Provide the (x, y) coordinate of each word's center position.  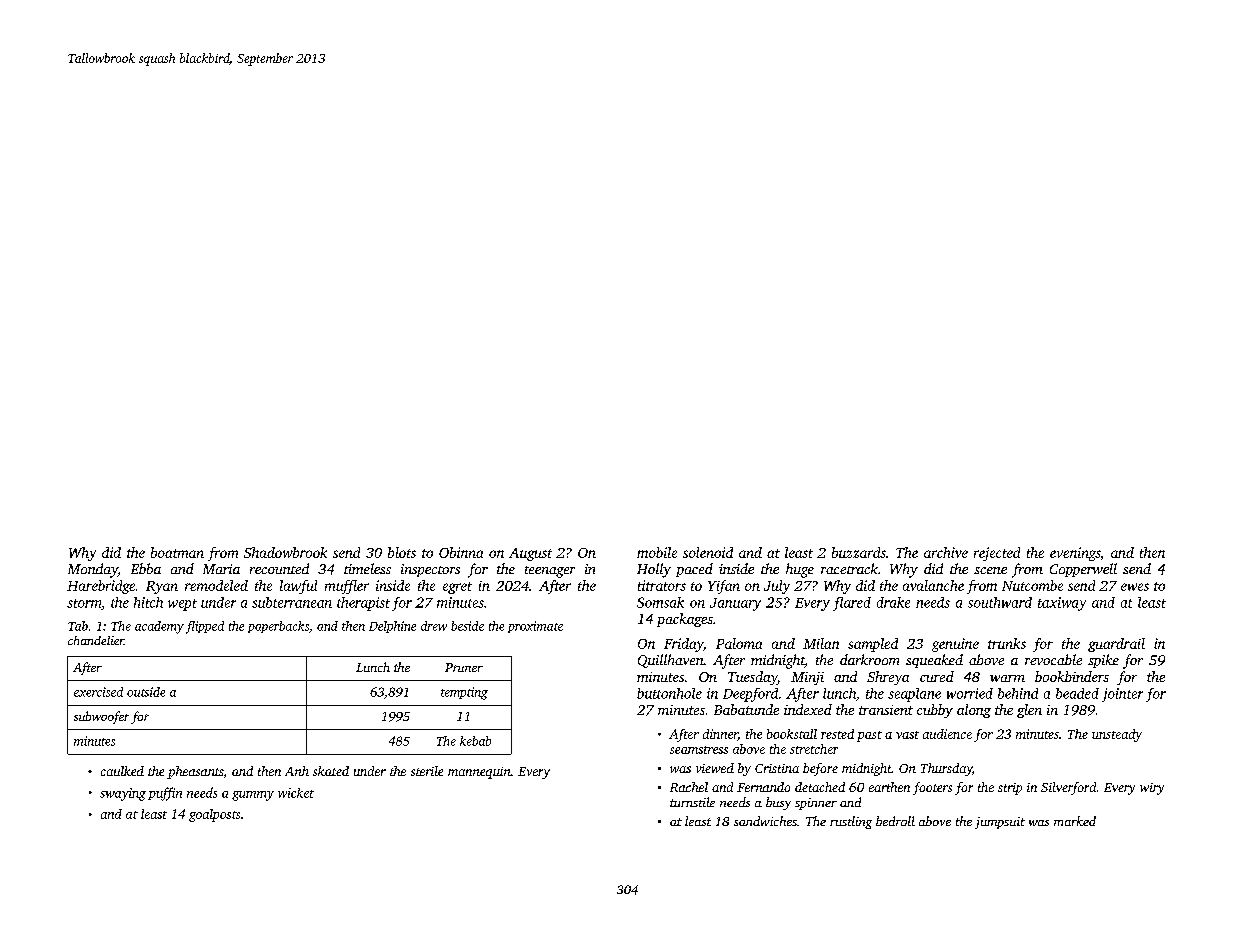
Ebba (146, 568)
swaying (123, 794)
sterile (427, 771)
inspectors (430, 570)
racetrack (849, 568)
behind (1018, 693)
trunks (1007, 643)
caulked (122, 771)
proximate (535, 627)
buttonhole (669, 693)
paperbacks (278, 627)
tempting (464, 693)
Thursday (946, 769)
